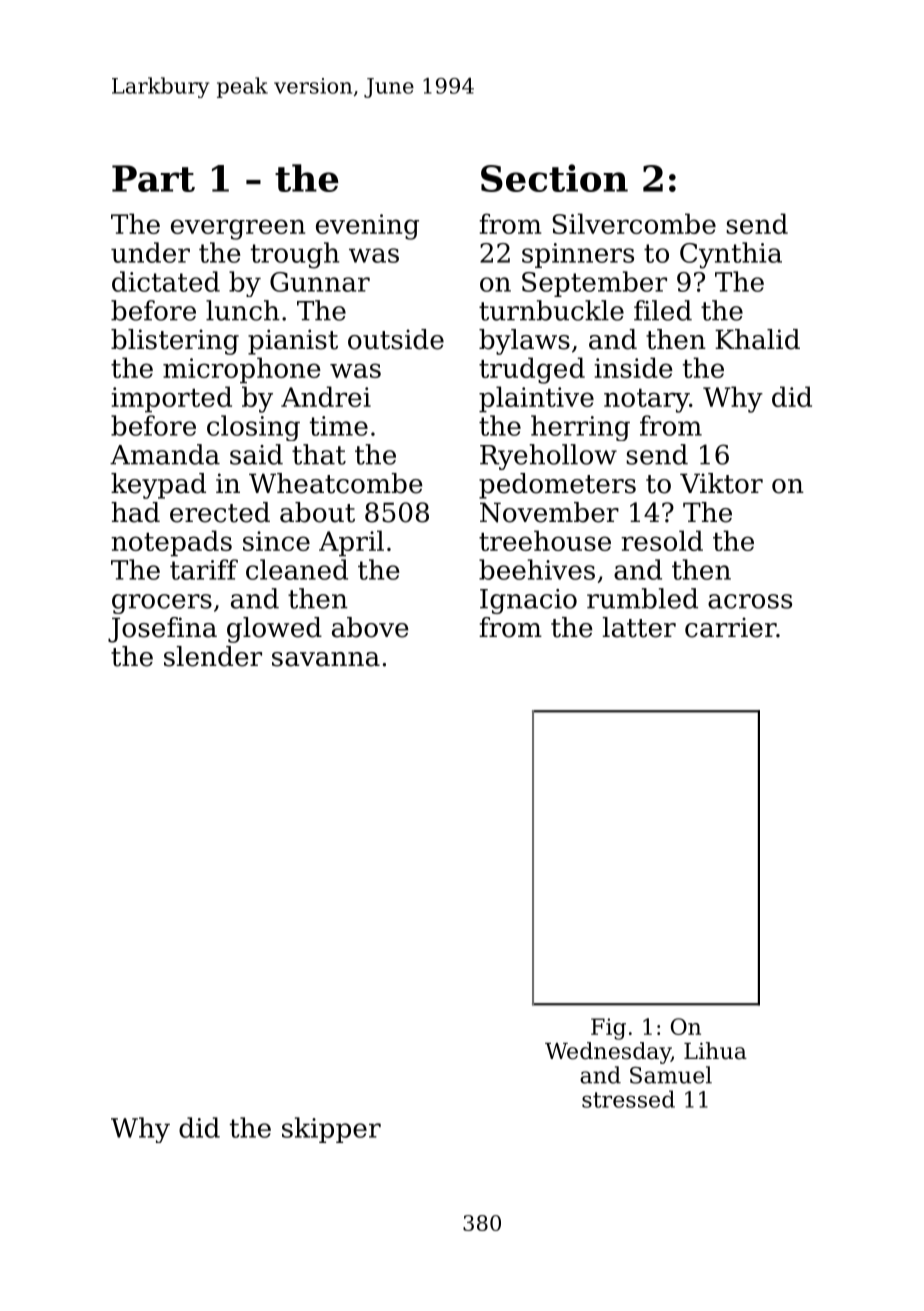 This screenshot has height=1311, width=924. What do you see at coordinates (554, 178) in the screenshot?
I see `Section` at bounding box center [554, 178].
